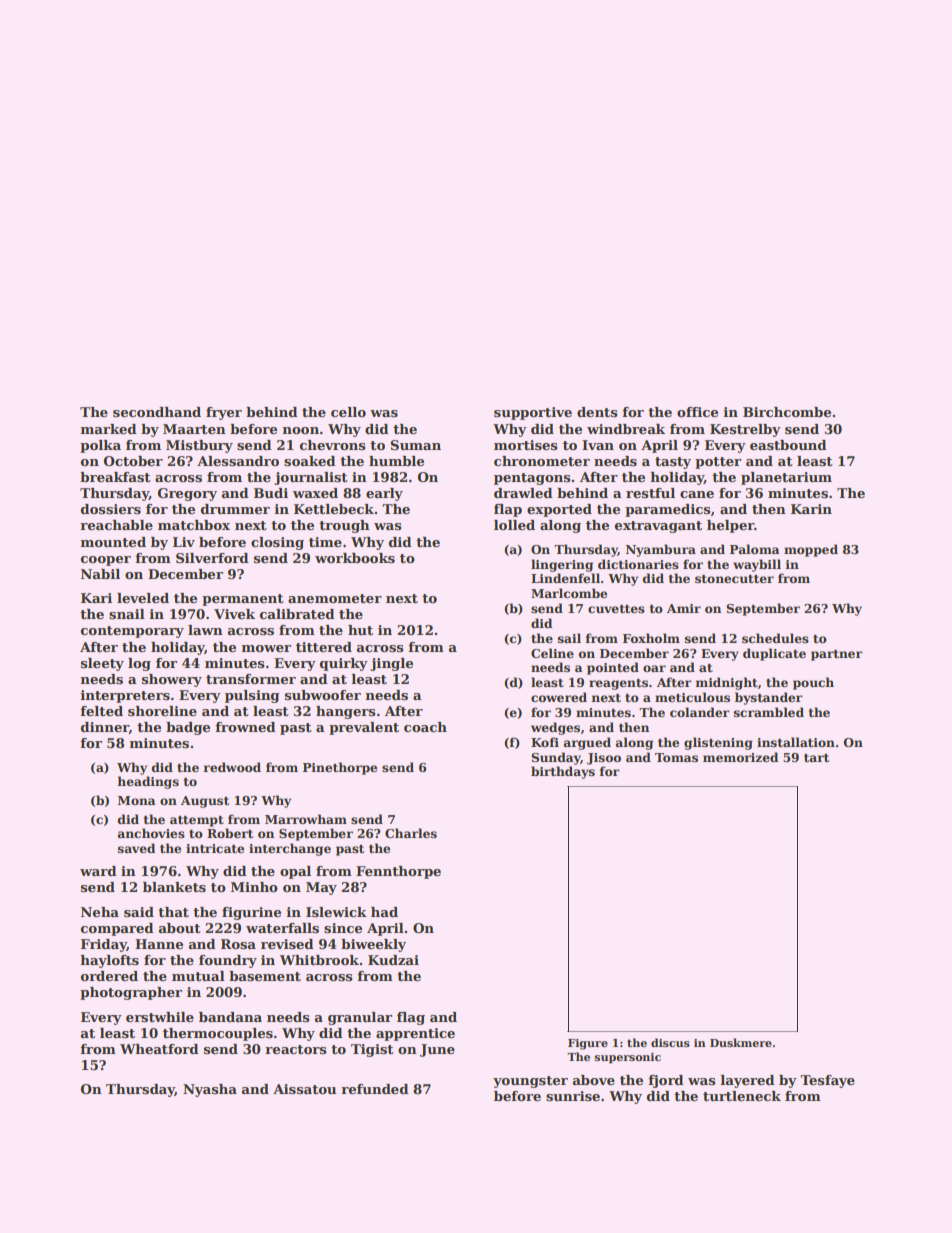  What do you see at coordinates (210, 1090) in the screenshot?
I see `Nyasha` at bounding box center [210, 1090].
